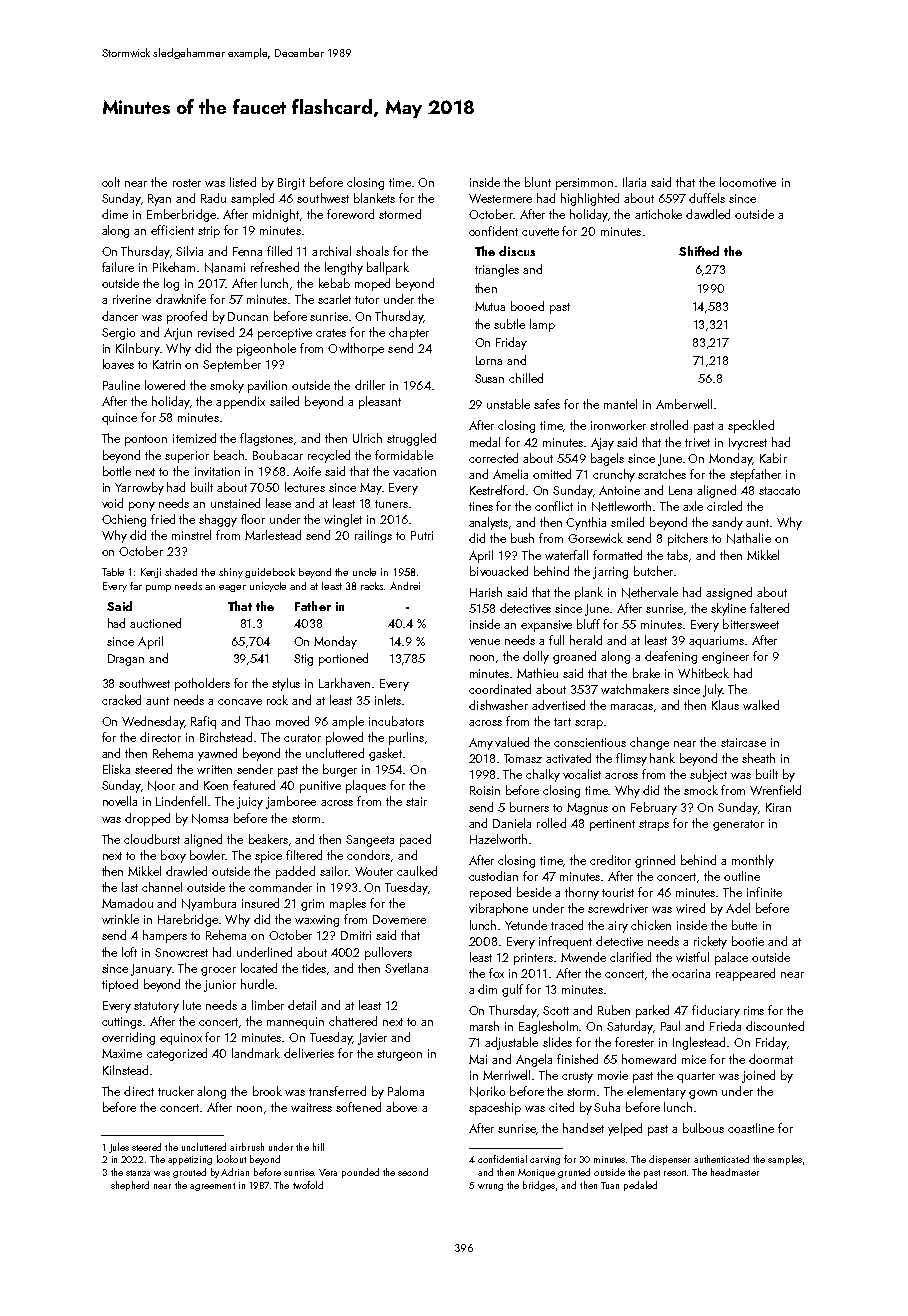 This screenshot has width=908, height=1316. What do you see at coordinates (754, 1010) in the screenshot?
I see `rims` at bounding box center [754, 1010].
